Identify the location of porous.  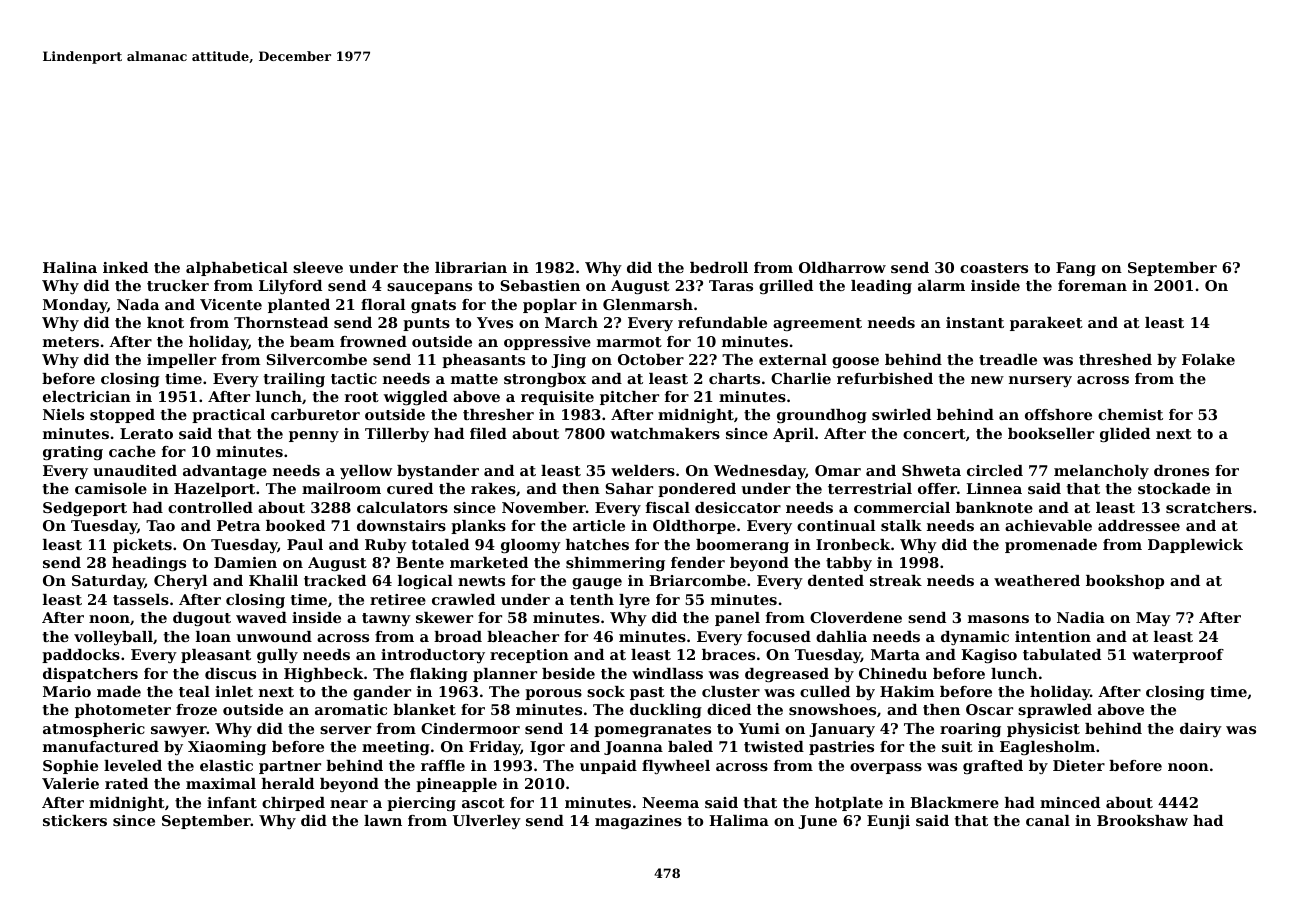
(553, 694).
